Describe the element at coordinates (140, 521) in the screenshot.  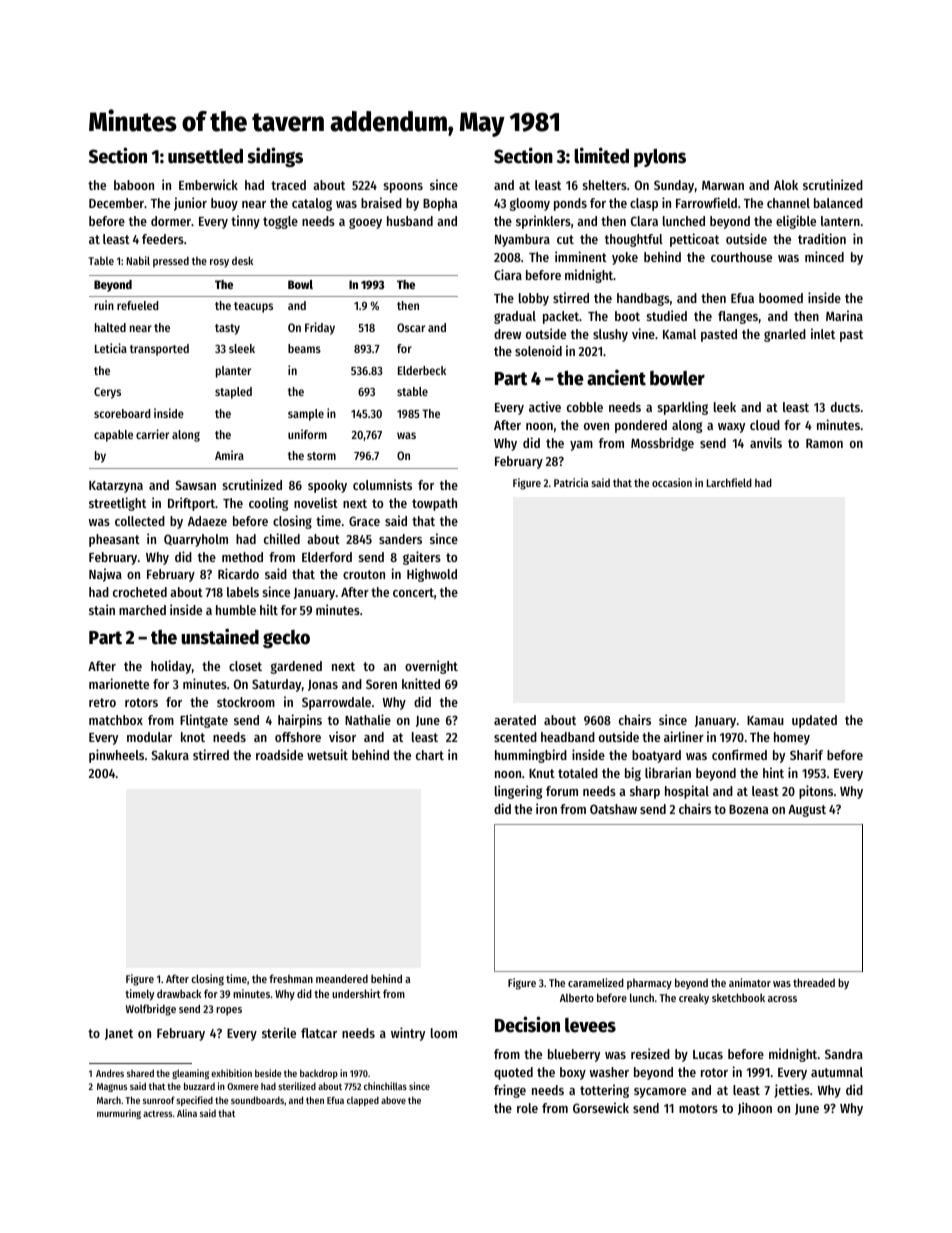
I see `collected` at that location.
